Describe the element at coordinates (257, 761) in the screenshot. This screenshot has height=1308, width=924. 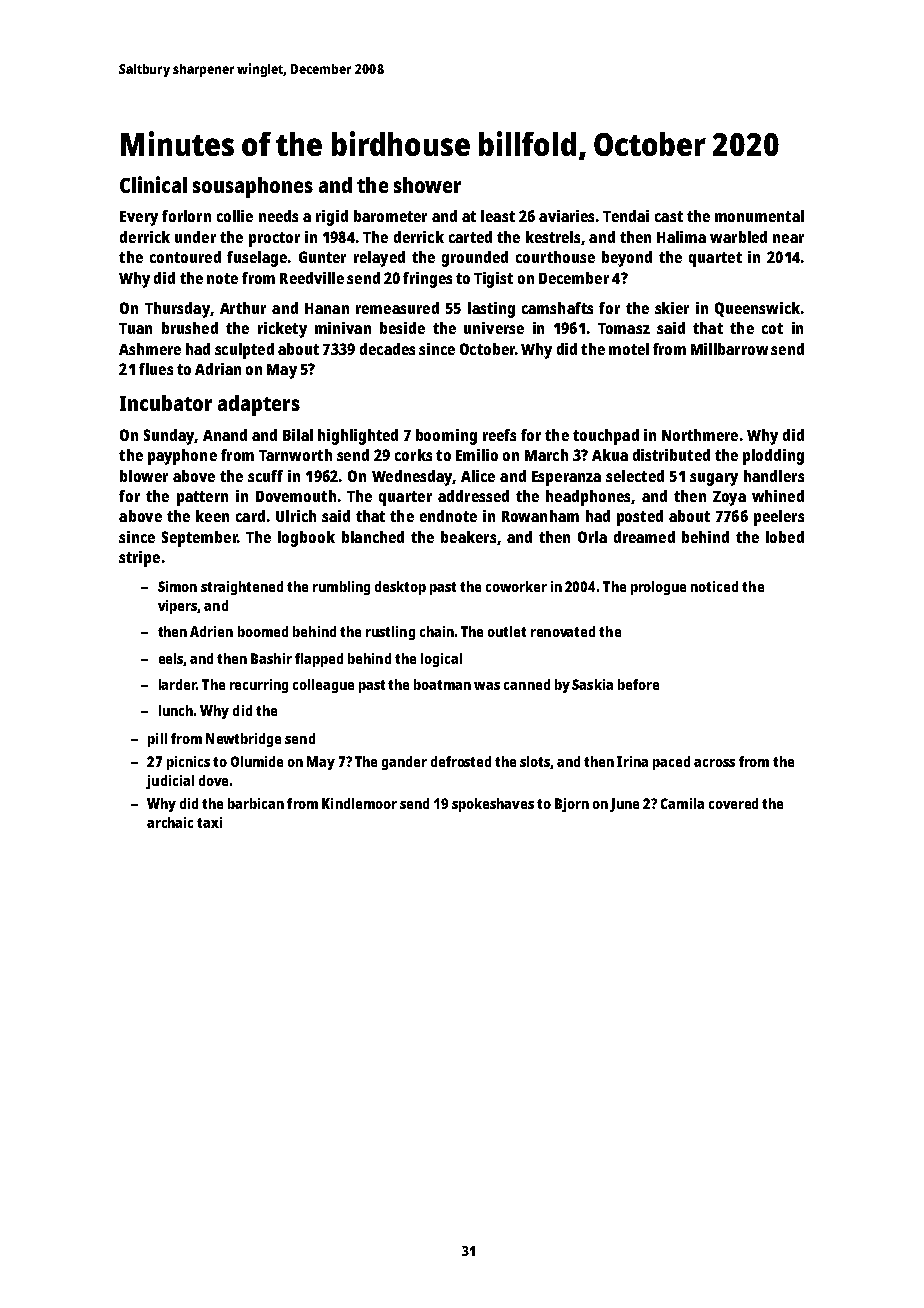
I see `Olumide` at that location.
